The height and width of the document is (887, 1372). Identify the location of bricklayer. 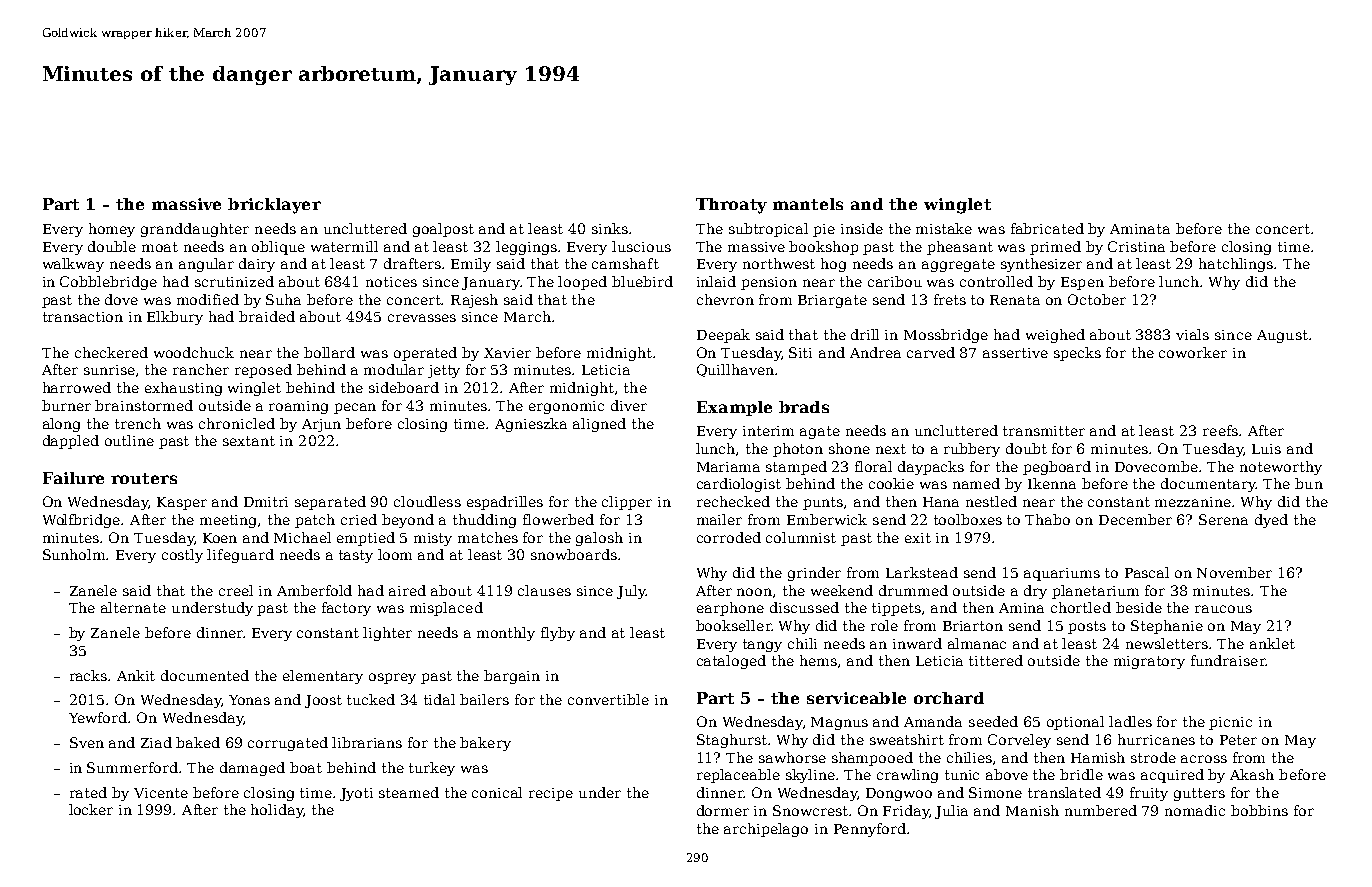
(274, 206).
